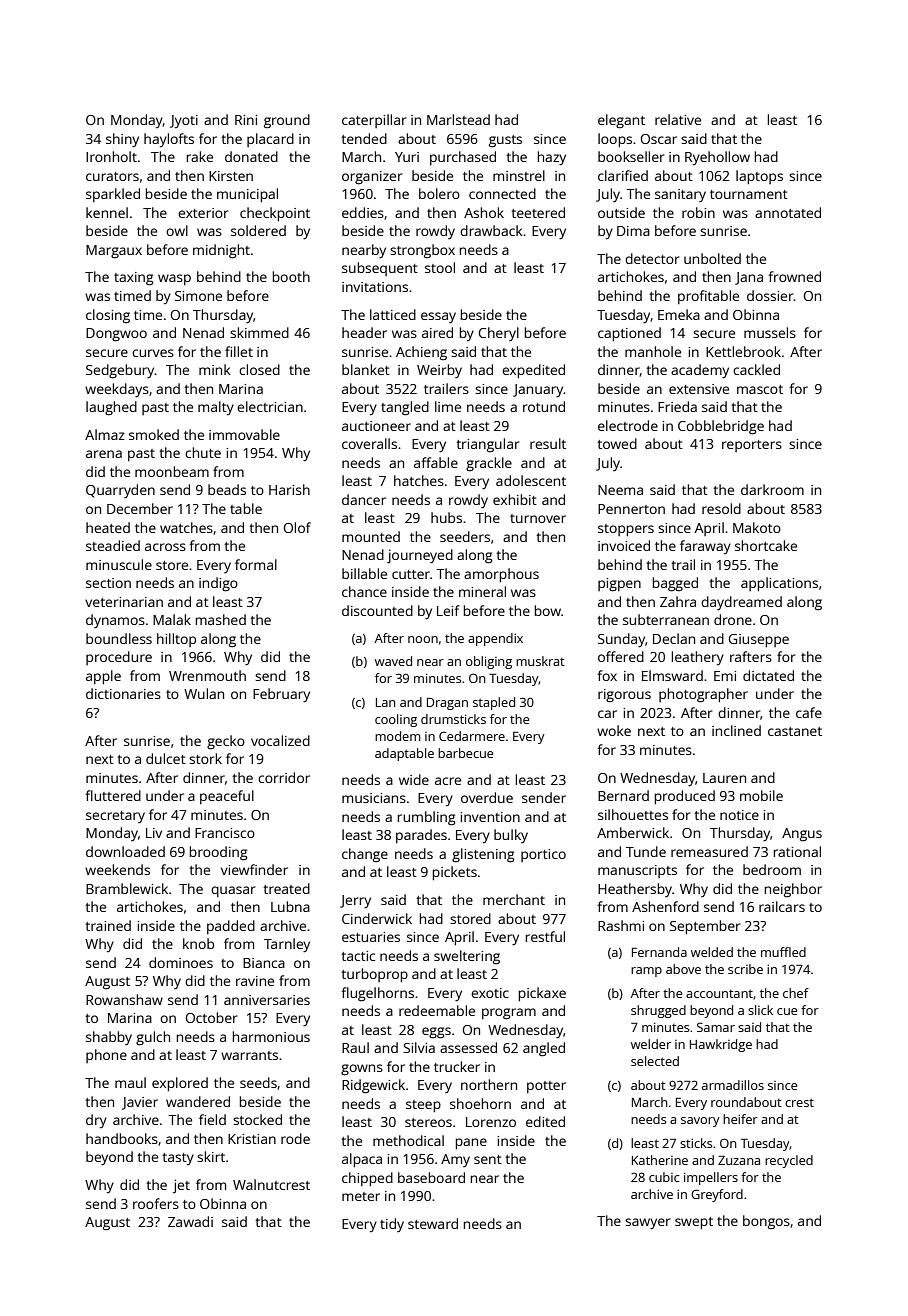 The height and width of the image is (1316, 908). I want to click on pickaxe, so click(542, 994).
